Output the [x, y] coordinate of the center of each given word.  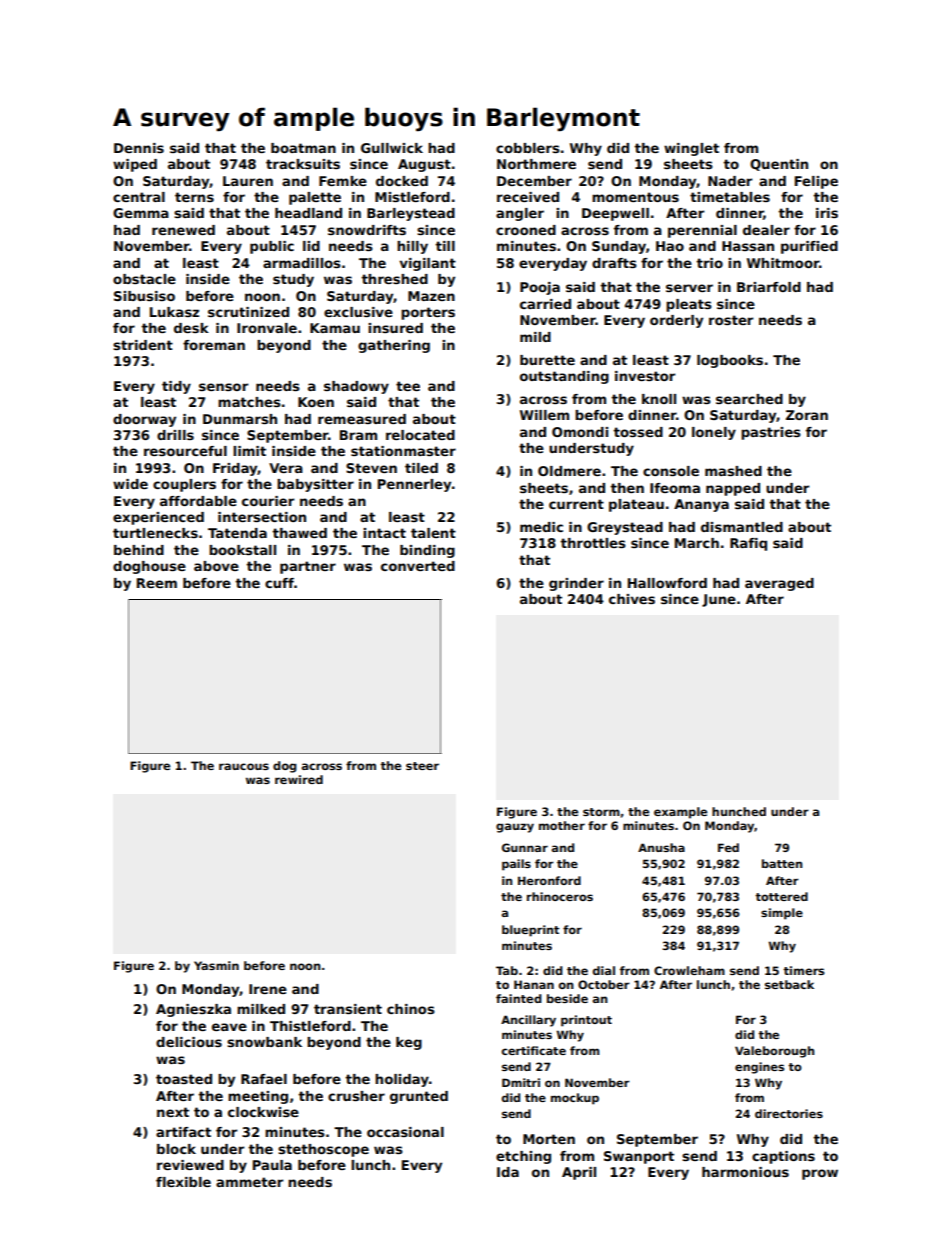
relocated [420, 435]
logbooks [730, 361]
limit [249, 451]
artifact [183, 1132]
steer [422, 766]
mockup [575, 1099]
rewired [299, 779]
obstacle [144, 279]
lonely [714, 433]
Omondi [580, 432]
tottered [781, 896]
